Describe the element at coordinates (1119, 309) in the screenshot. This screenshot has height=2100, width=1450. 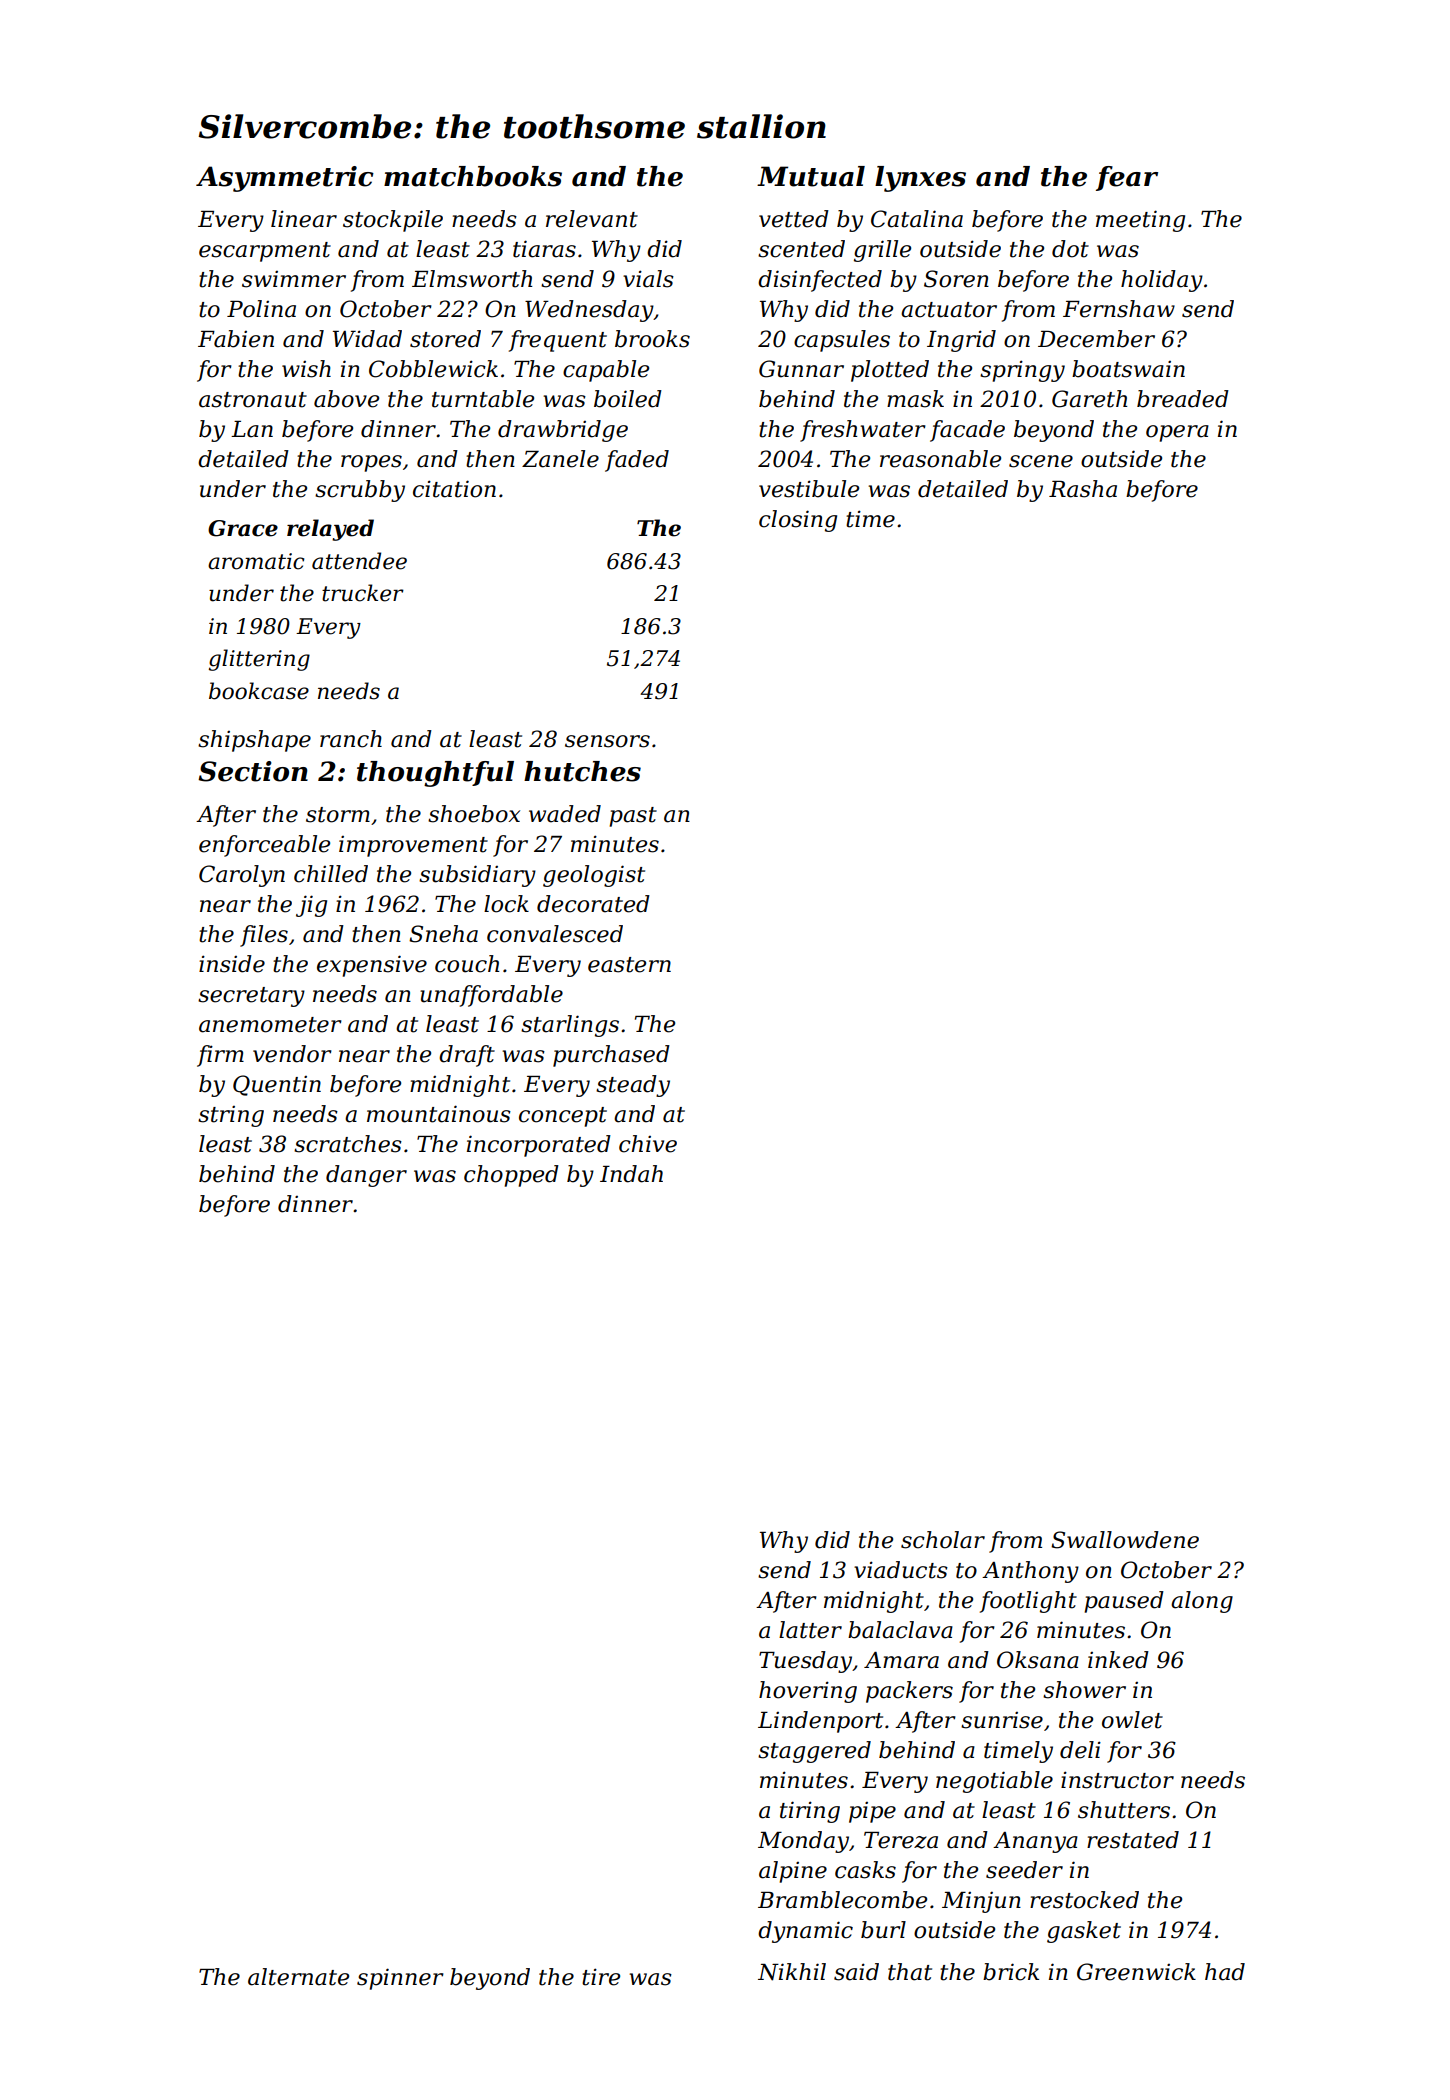
I see `Fernshaw` at that location.
